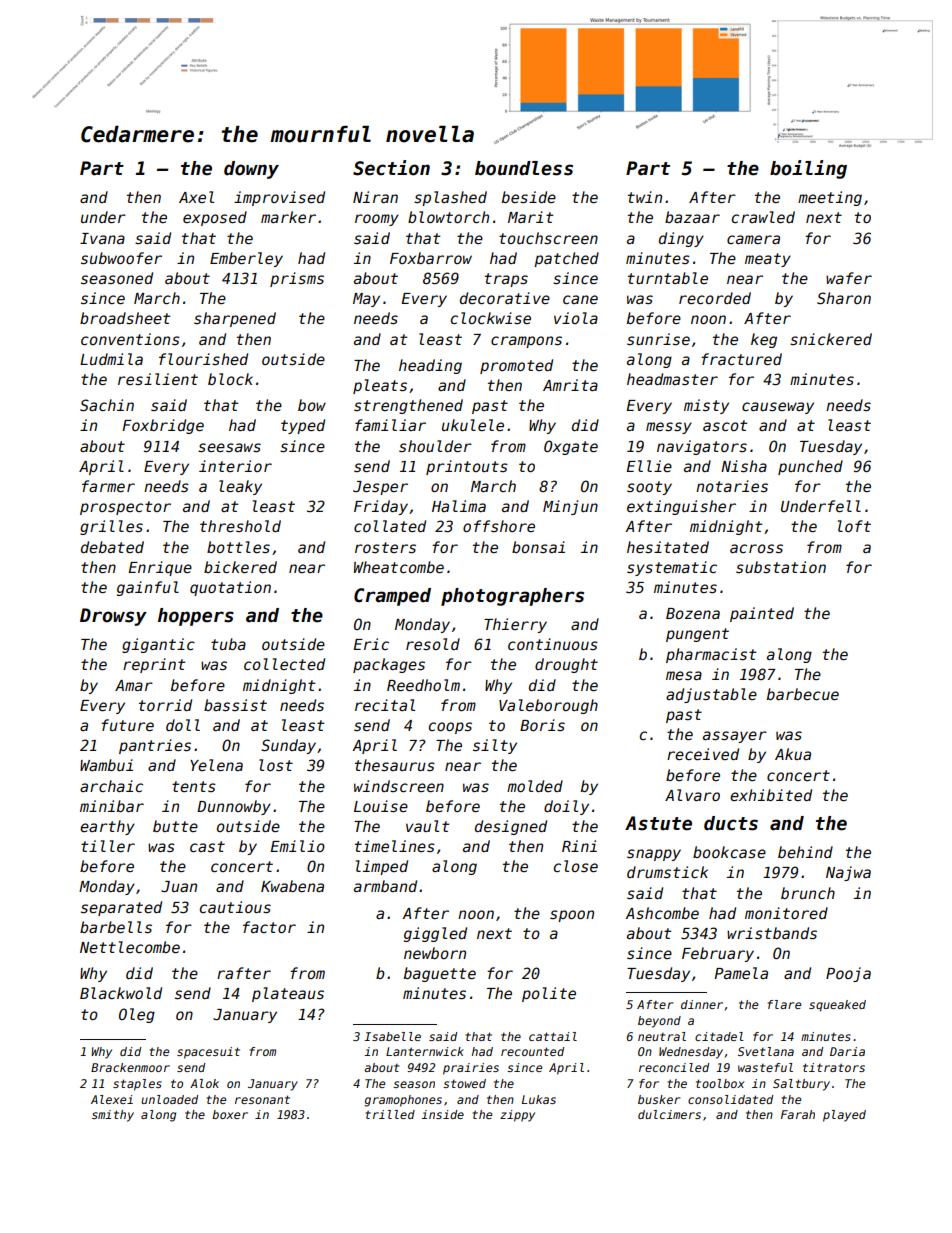 This screenshot has height=1233, width=952. I want to click on Oxgate, so click(571, 447).
